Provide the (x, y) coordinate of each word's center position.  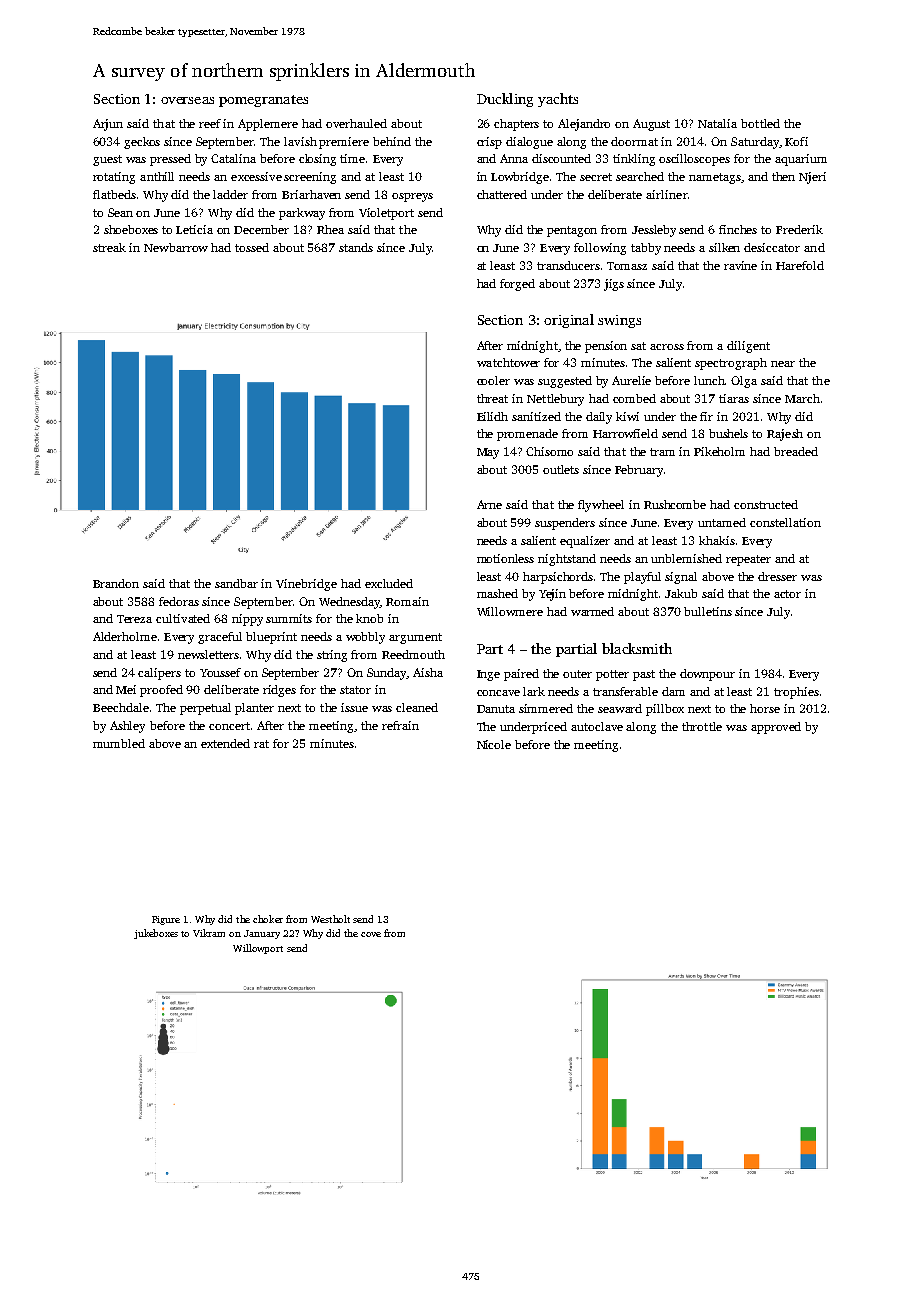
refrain (400, 725)
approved (776, 728)
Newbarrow (176, 247)
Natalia (717, 123)
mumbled (119, 743)
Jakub (681, 593)
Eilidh (492, 416)
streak (109, 247)
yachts (558, 100)
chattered (502, 194)
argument (415, 638)
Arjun (108, 125)
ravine (740, 265)
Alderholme (125, 636)
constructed (766, 504)
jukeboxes (156, 934)
